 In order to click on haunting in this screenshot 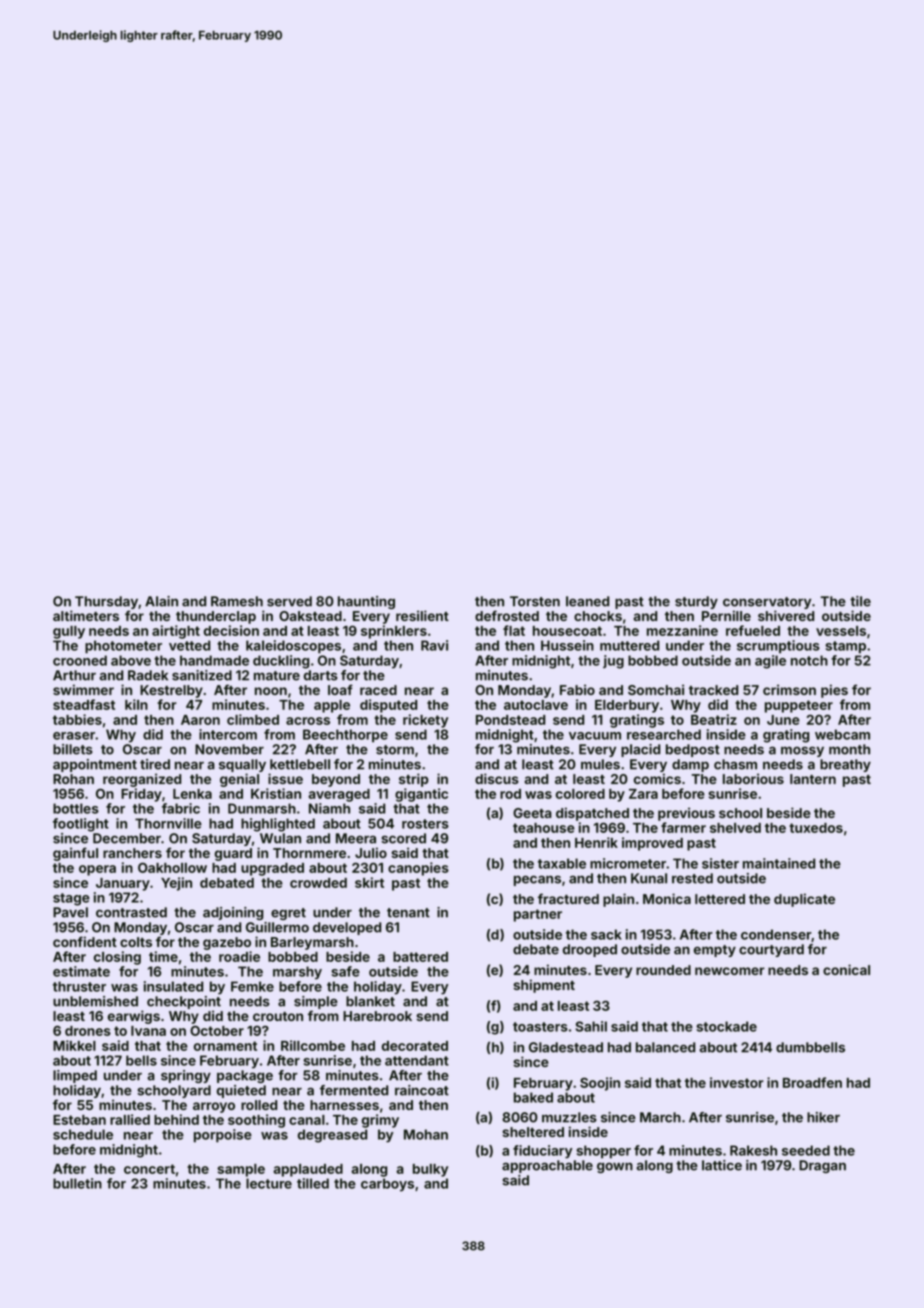, I will do `click(366, 602)`.
